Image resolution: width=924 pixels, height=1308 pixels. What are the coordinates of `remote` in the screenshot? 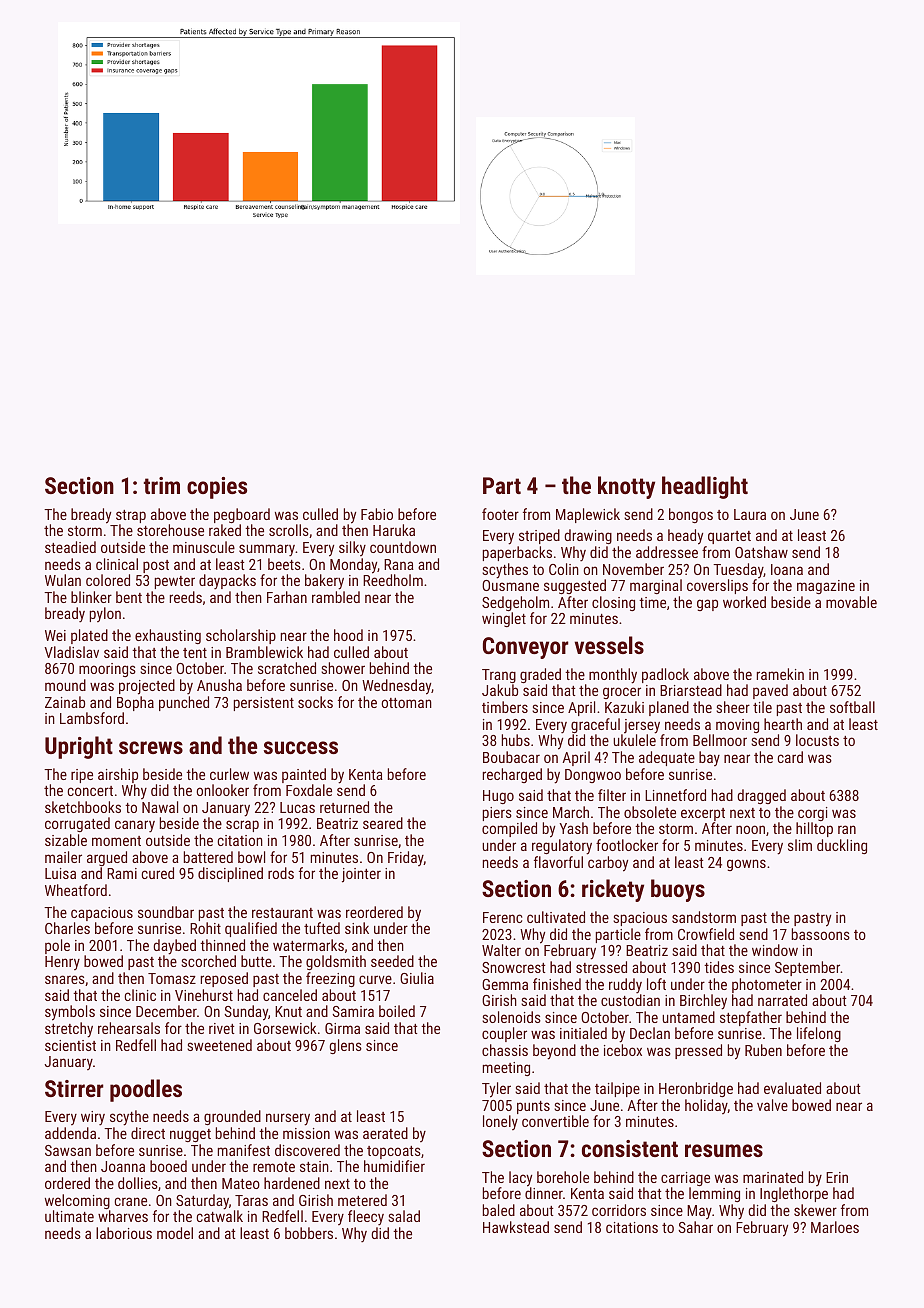 It's located at (274, 1167).
